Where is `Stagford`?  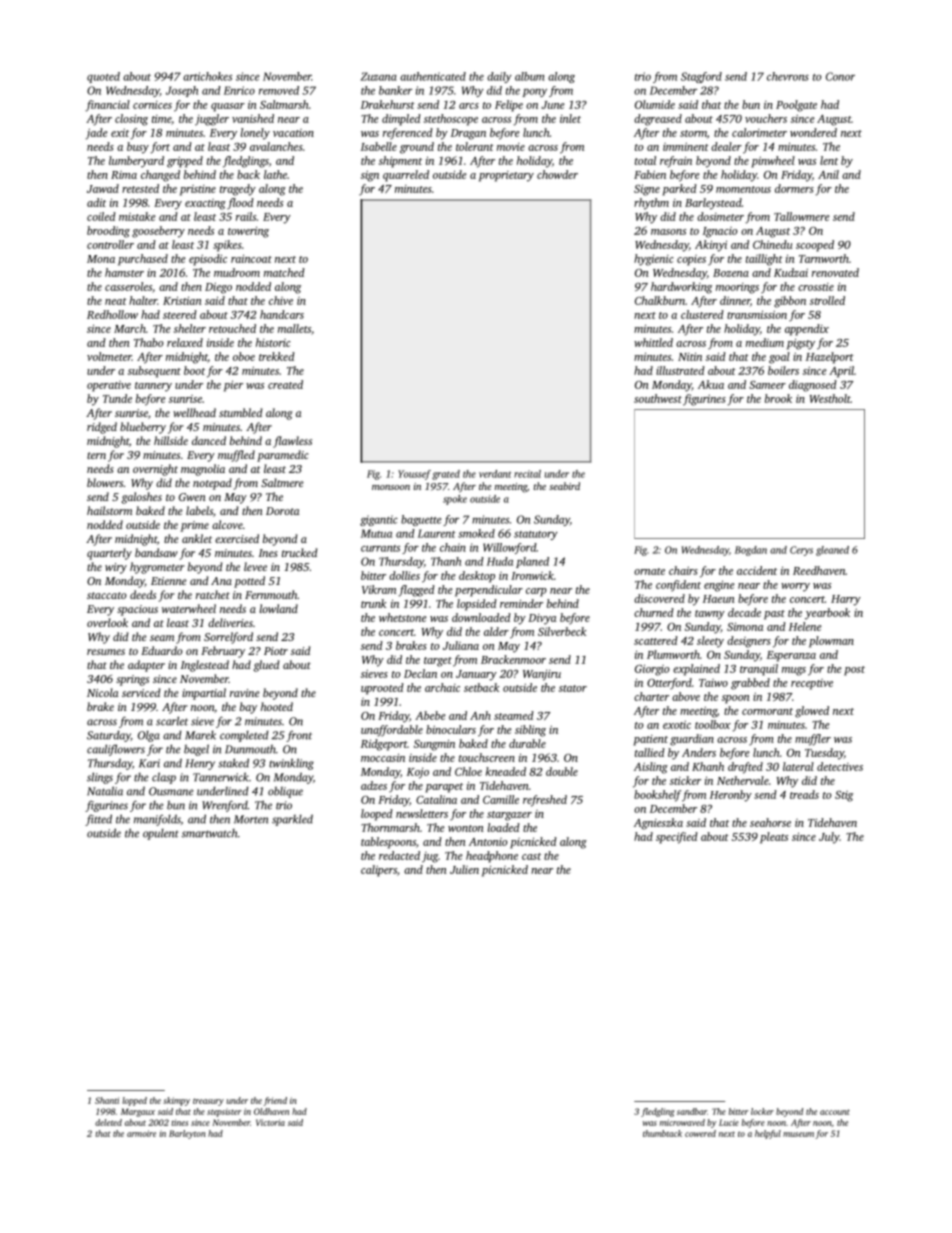 Stagford is located at coordinates (701, 77).
